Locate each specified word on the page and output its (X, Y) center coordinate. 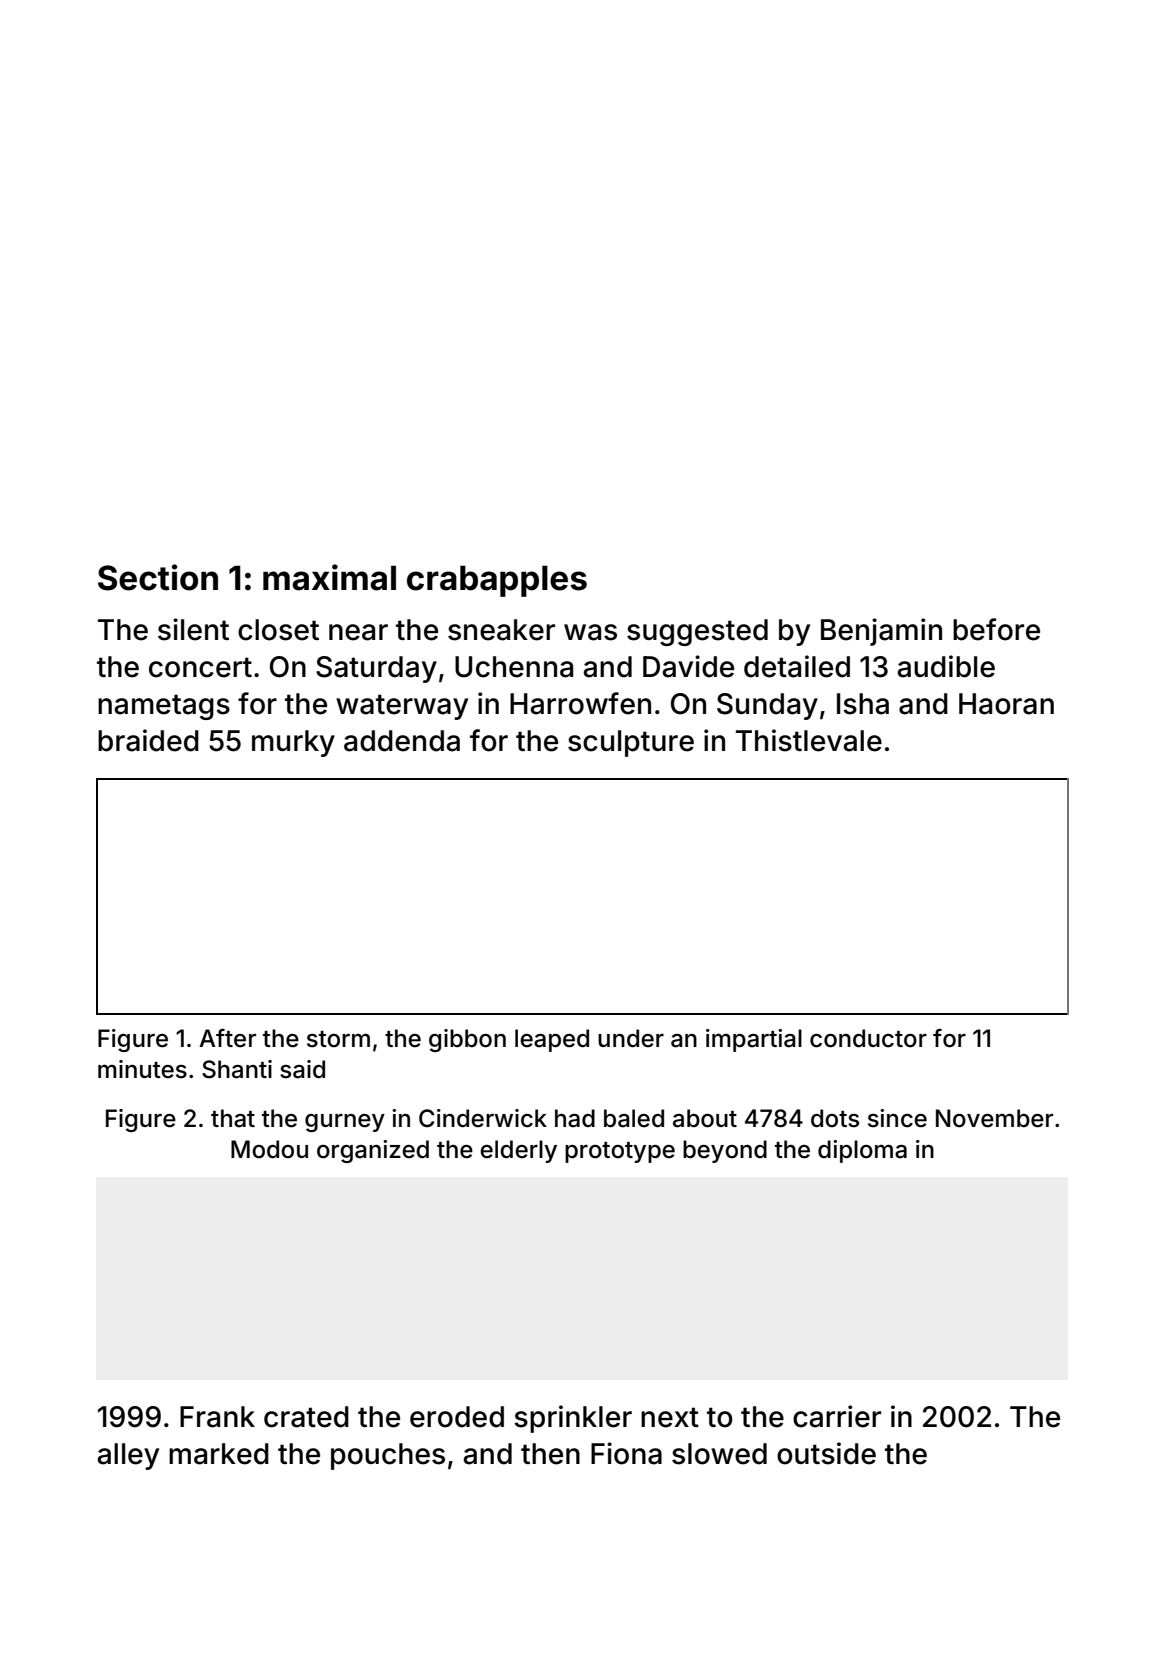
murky (293, 743)
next (670, 1417)
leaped (552, 1040)
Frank (217, 1417)
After (227, 1038)
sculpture (631, 743)
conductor (868, 1038)
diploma (862, 1151)
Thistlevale (809, 740)
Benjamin (881, 632)
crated (306, 1417)
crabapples (497, 581)
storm (338, 1039)
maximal (329, 577)
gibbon (467, 1040)
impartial (754, 1040)
